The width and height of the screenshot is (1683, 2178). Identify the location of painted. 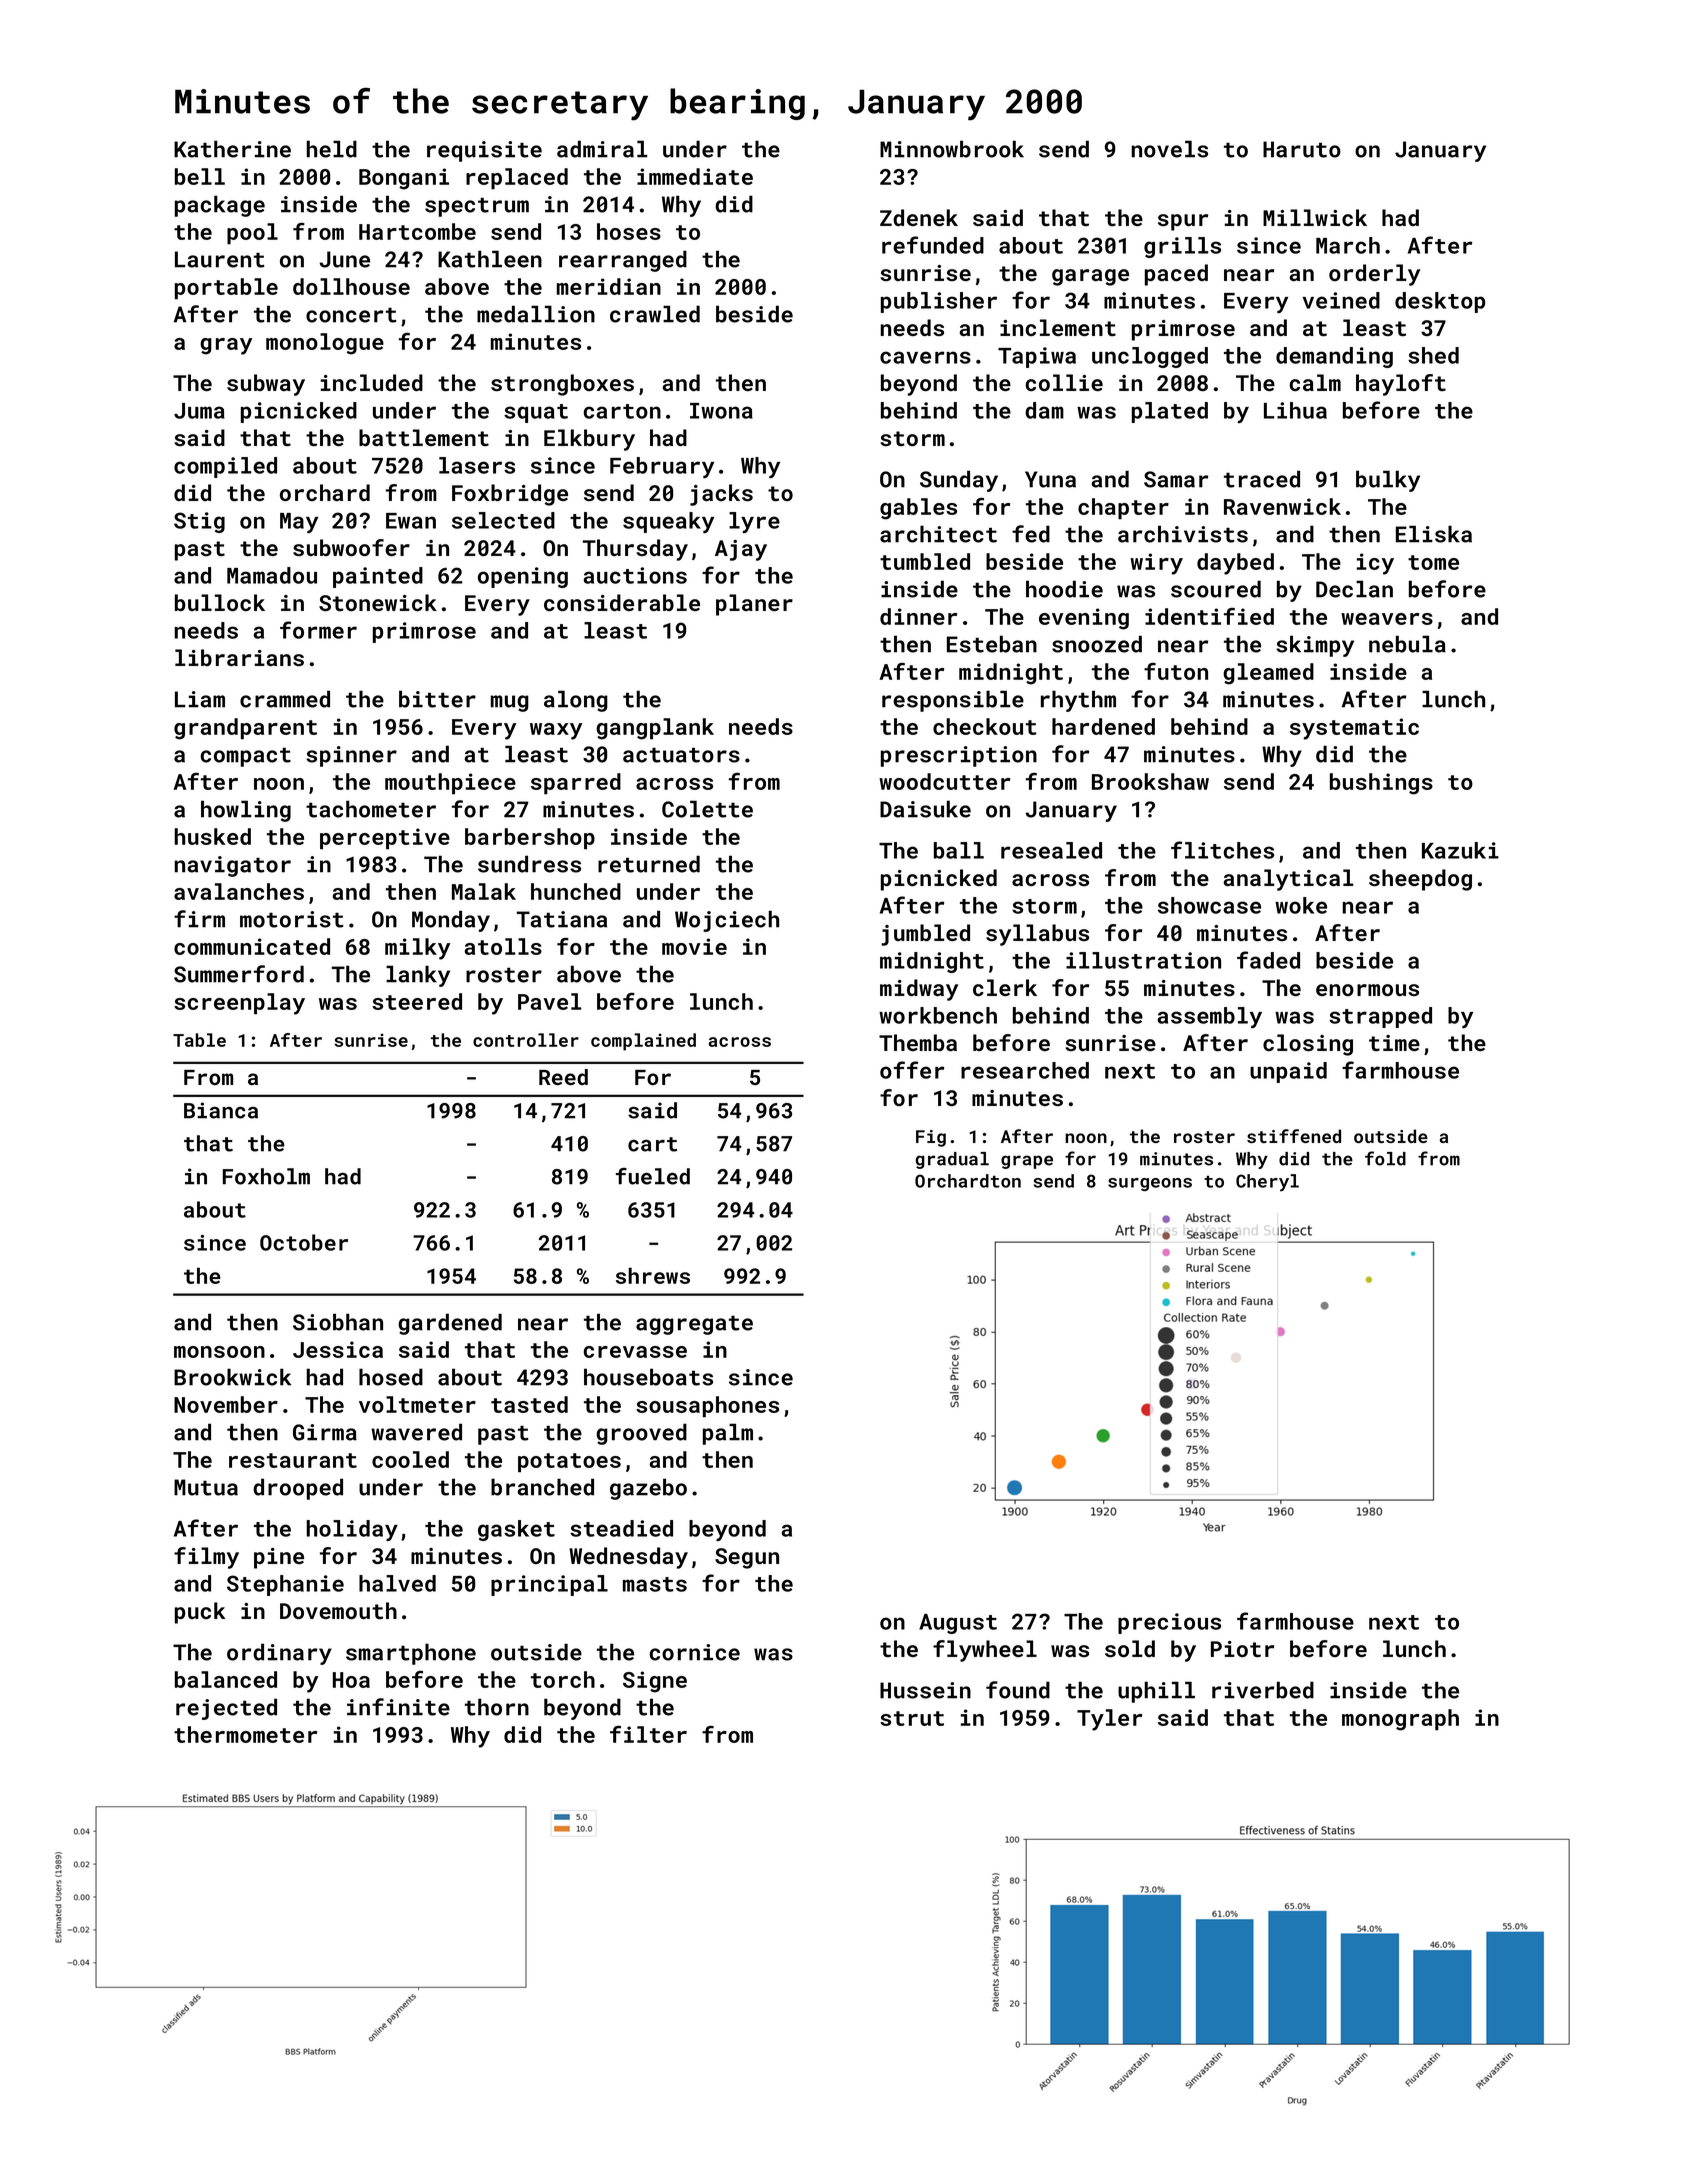
(378, 577).
